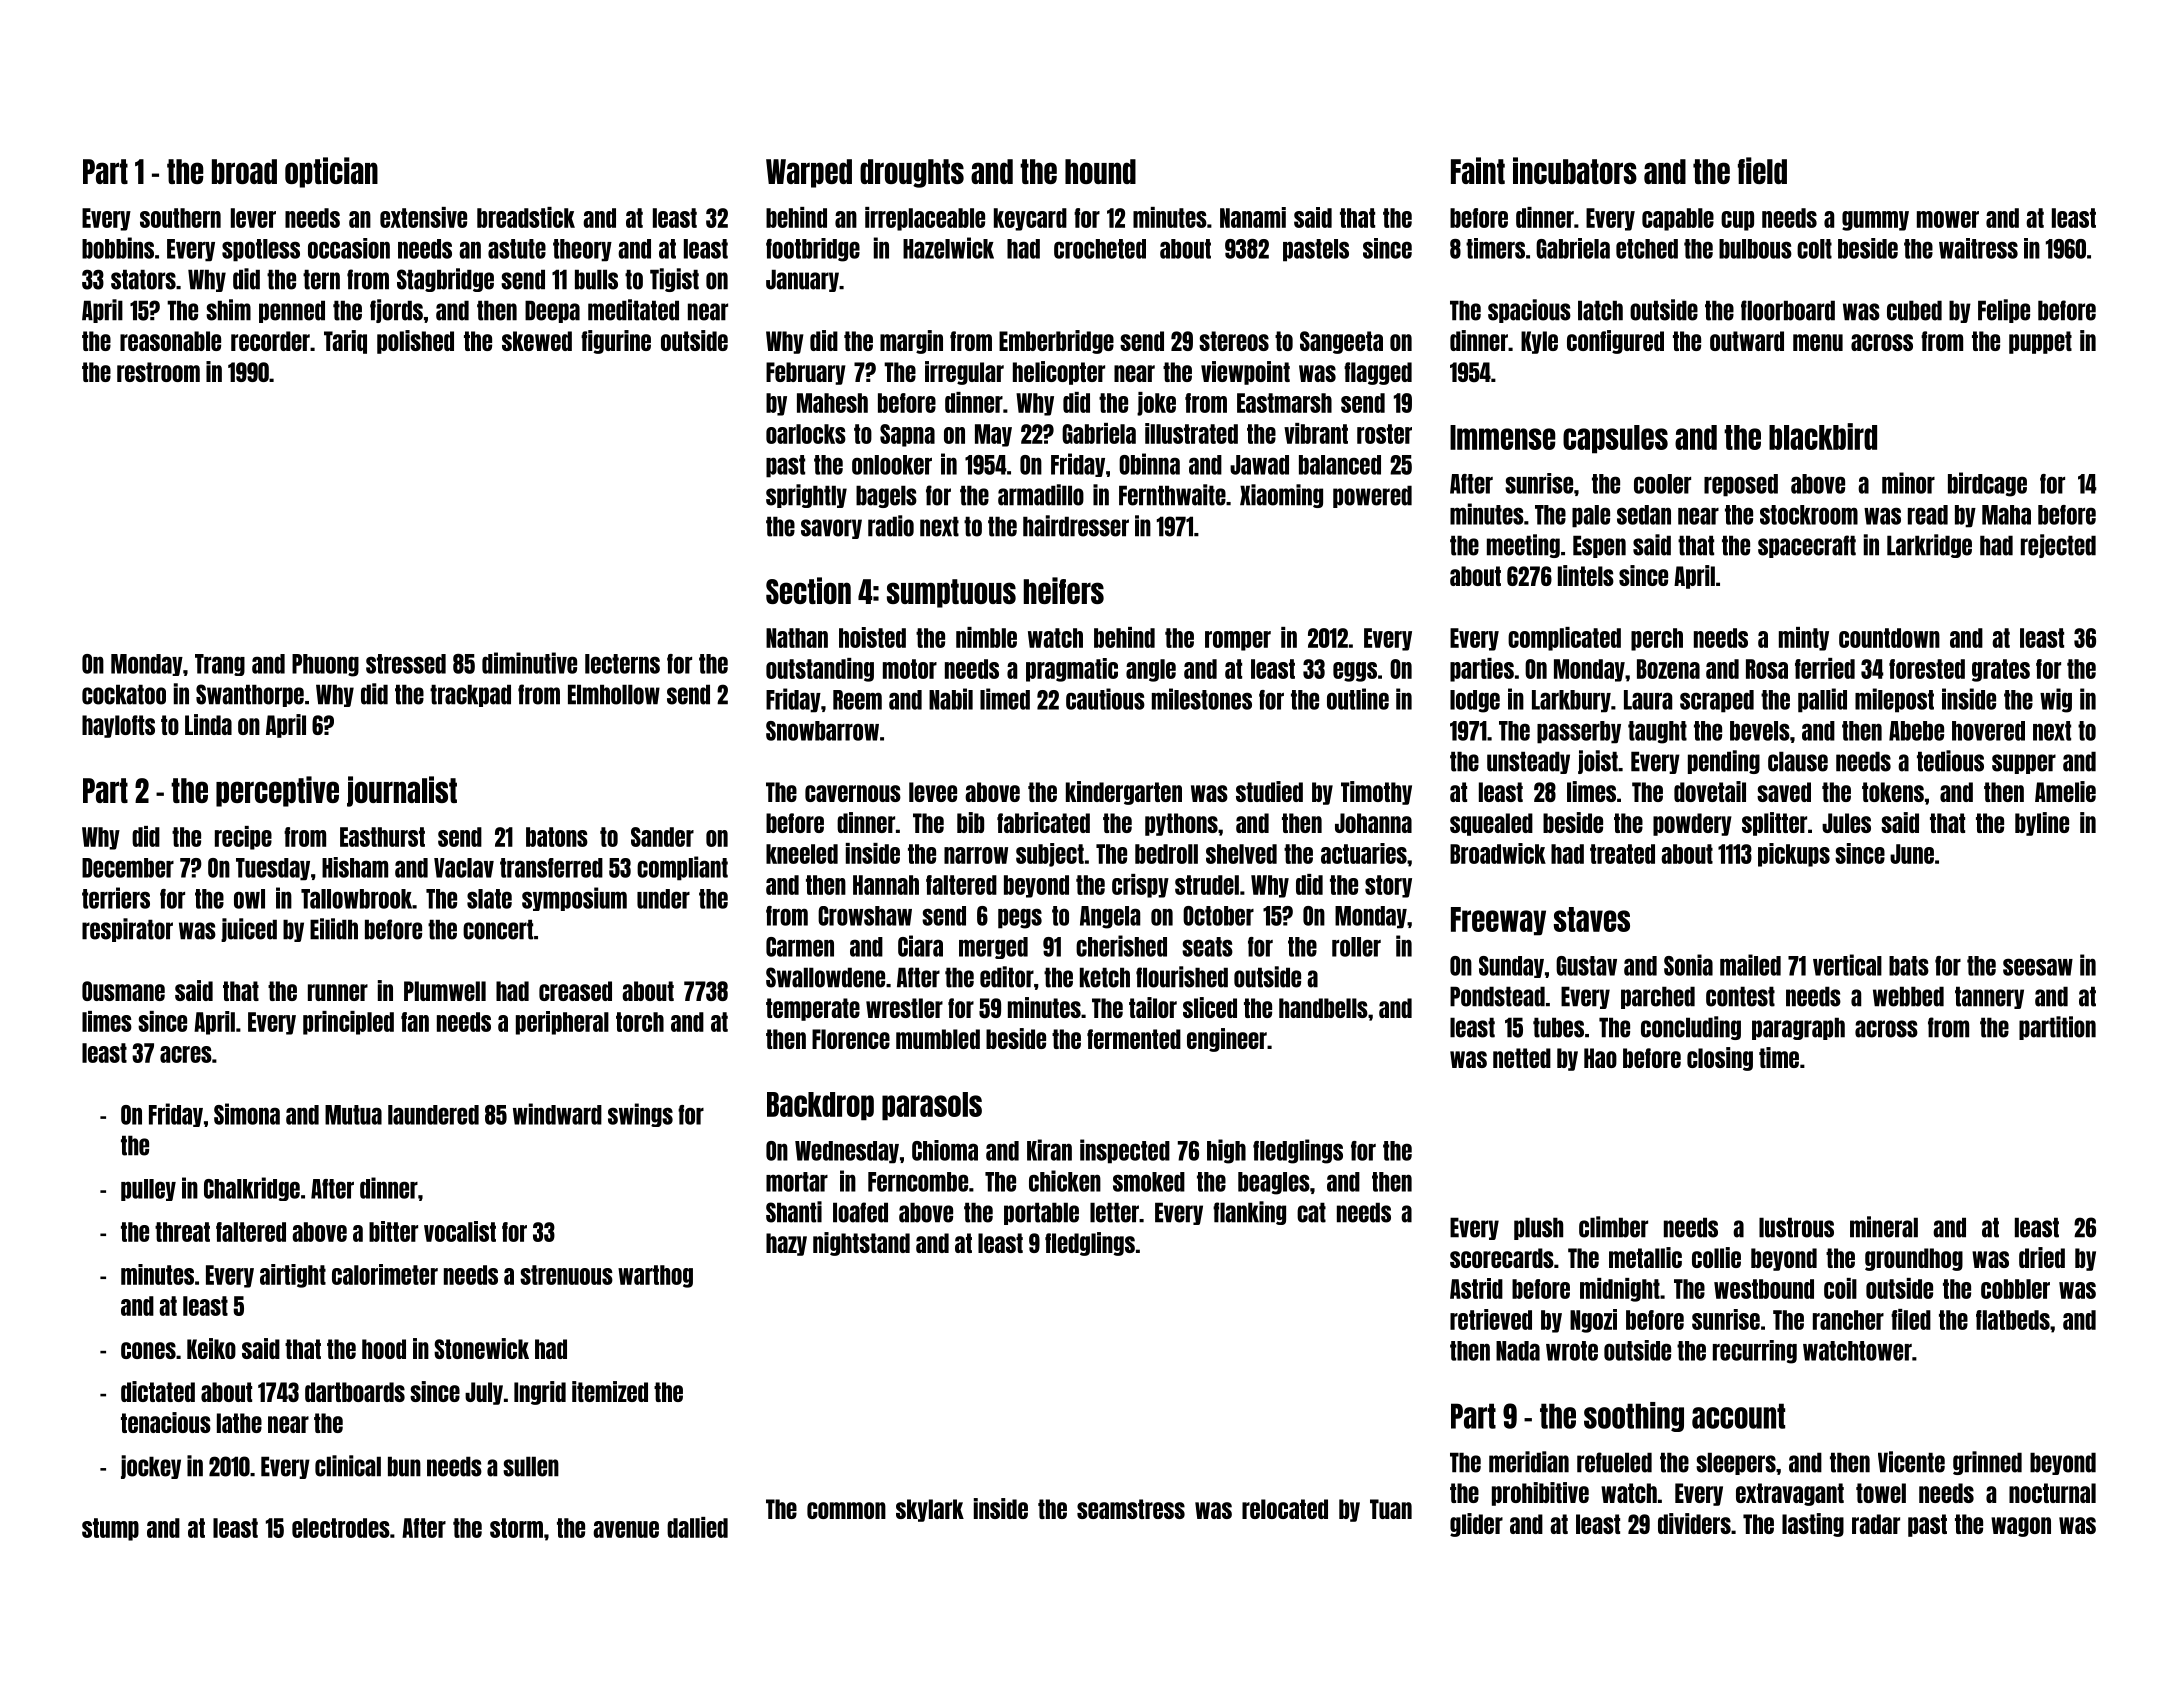 The image size is (2178, 1683). Describe the element at coordinates (1259, 465) in the screenshot. I see `Jawad` at that location.
